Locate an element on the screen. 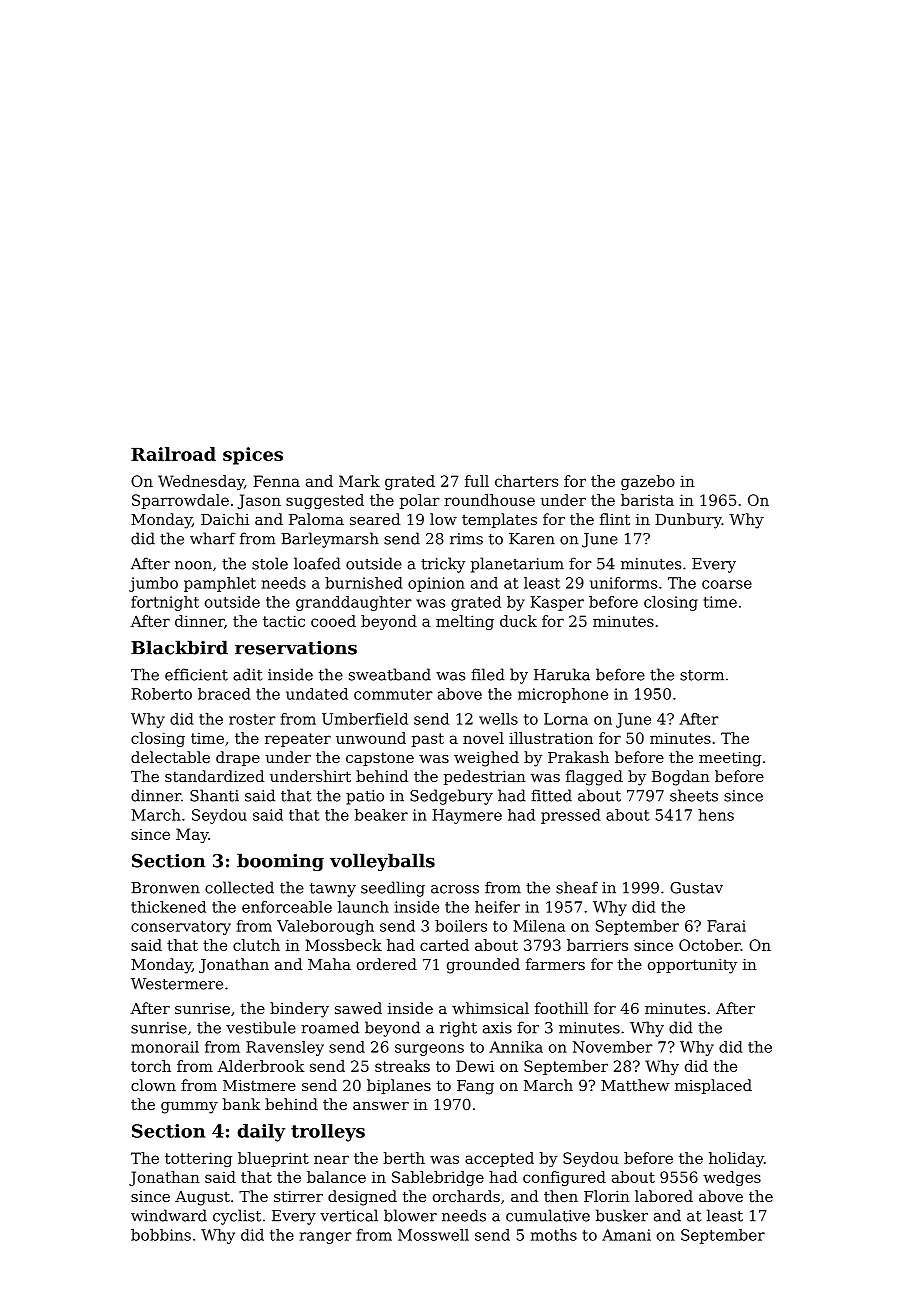  Maha is located at coordinates (329, 964).
